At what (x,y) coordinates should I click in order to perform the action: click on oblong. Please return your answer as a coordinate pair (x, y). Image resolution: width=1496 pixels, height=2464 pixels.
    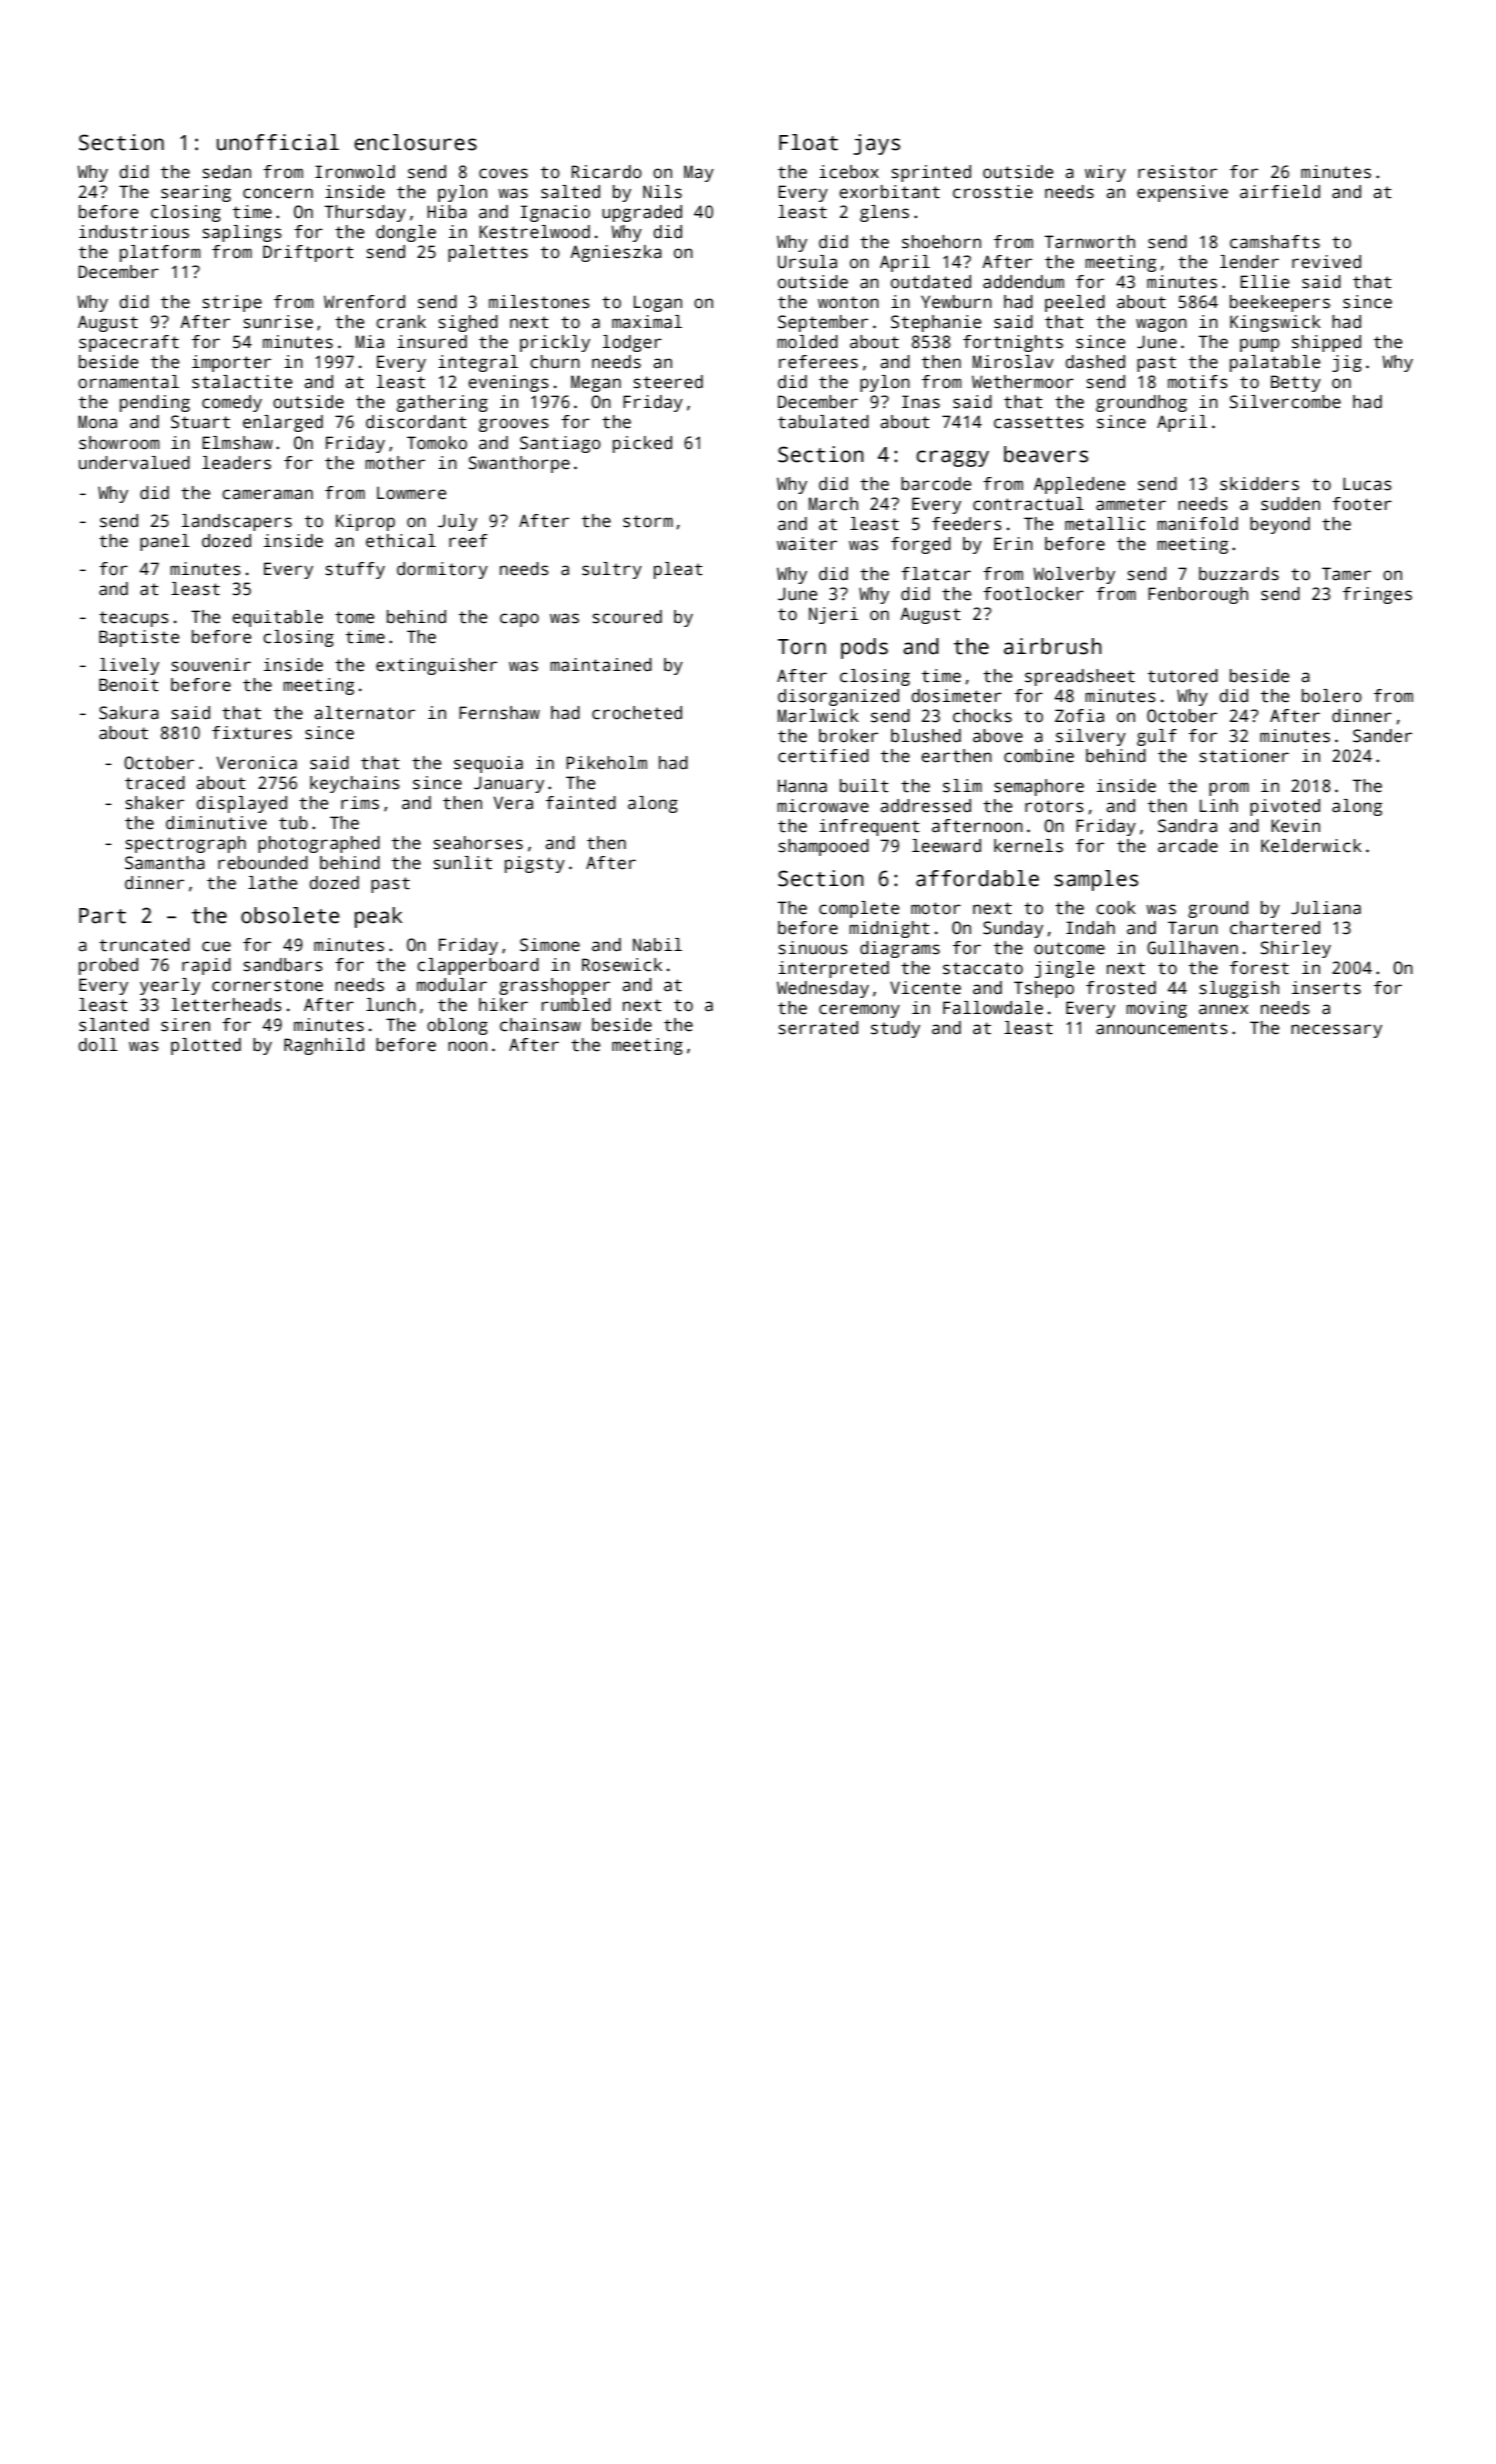
    Looking at the image, I should click on (457, 1026).
